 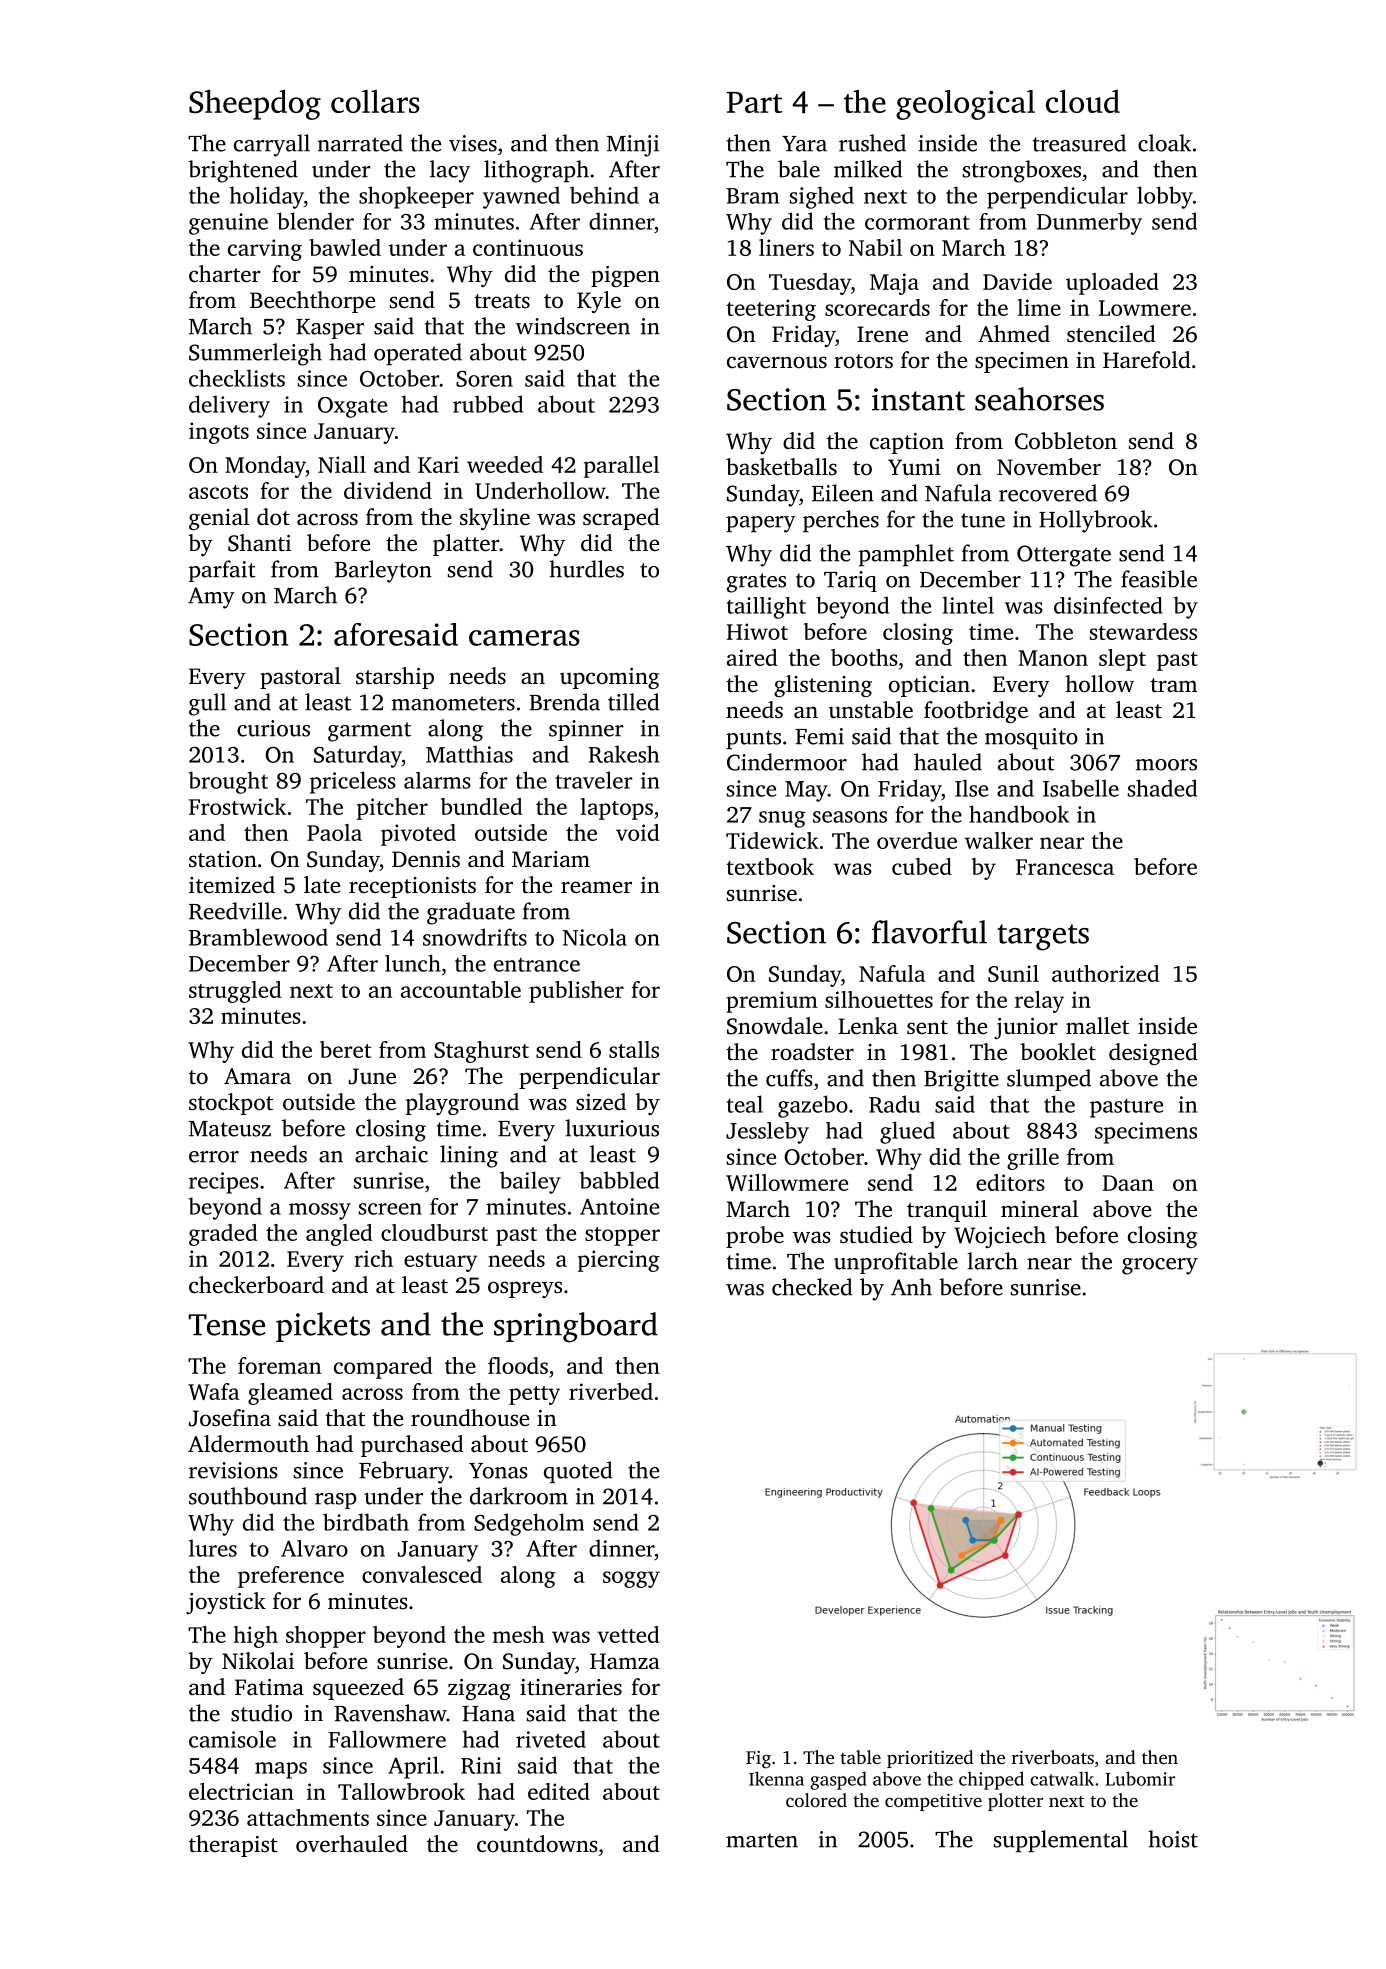 What do you see at coordinates (755, 102) in the image?
I see `Part` at bounding box center [755, 102].
